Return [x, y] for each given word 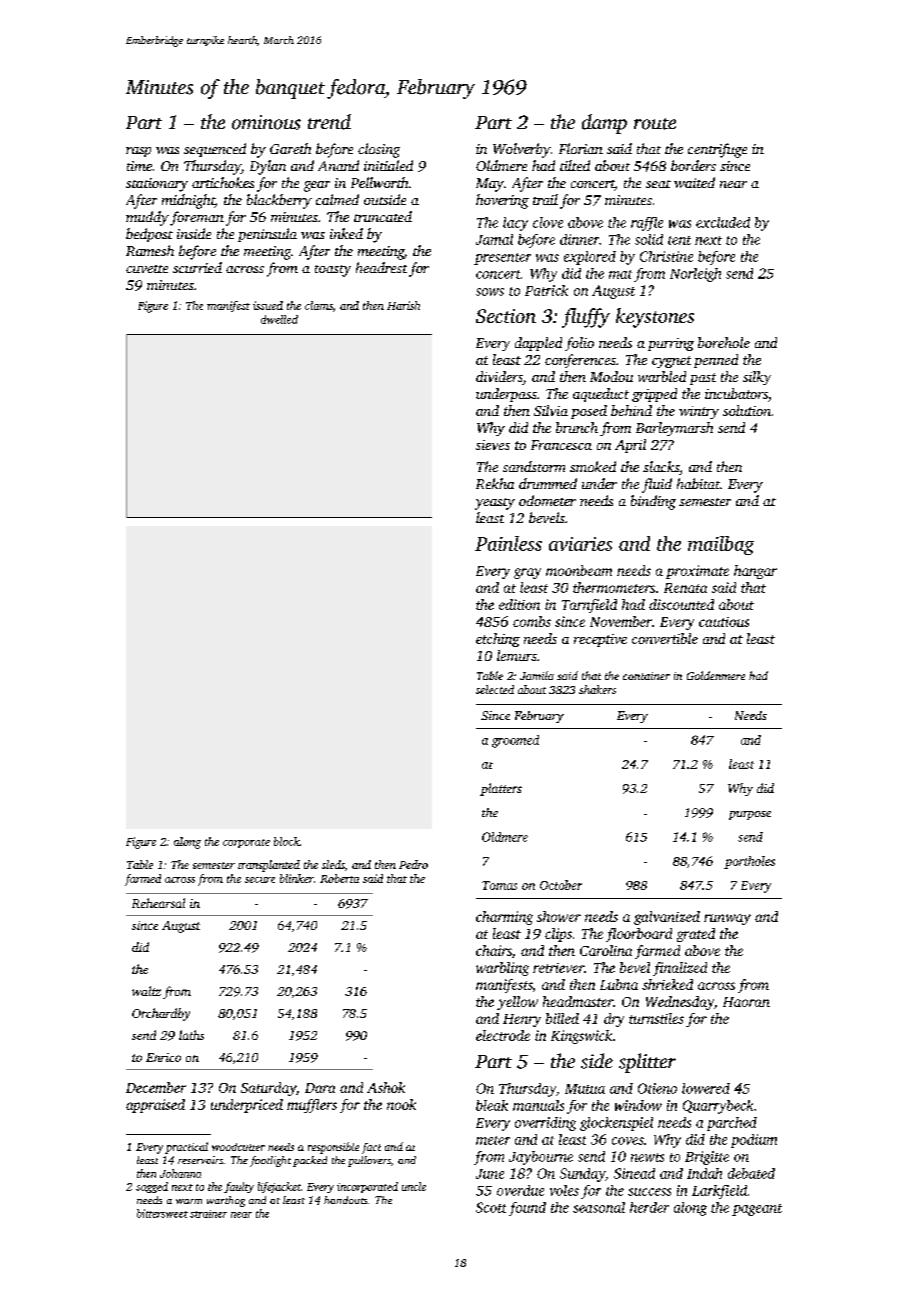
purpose [750, 815]
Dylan [268, 167]
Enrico [163, 1057]
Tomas [499, 885]
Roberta [339, 878]
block [287, 841]
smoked [593, 466]
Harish [403, 305]
